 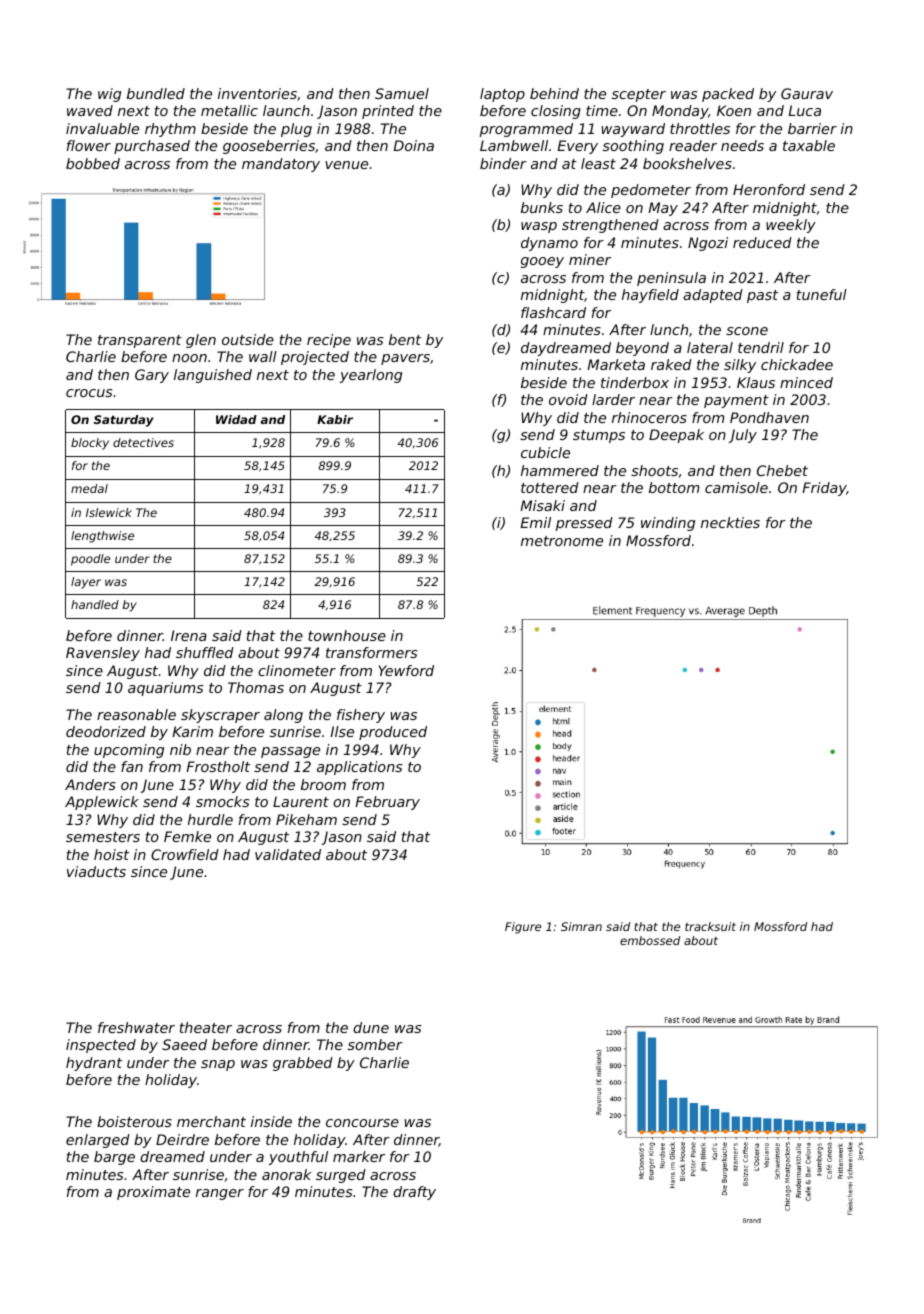 I want to click on glen, so click(x=201, y=341).
